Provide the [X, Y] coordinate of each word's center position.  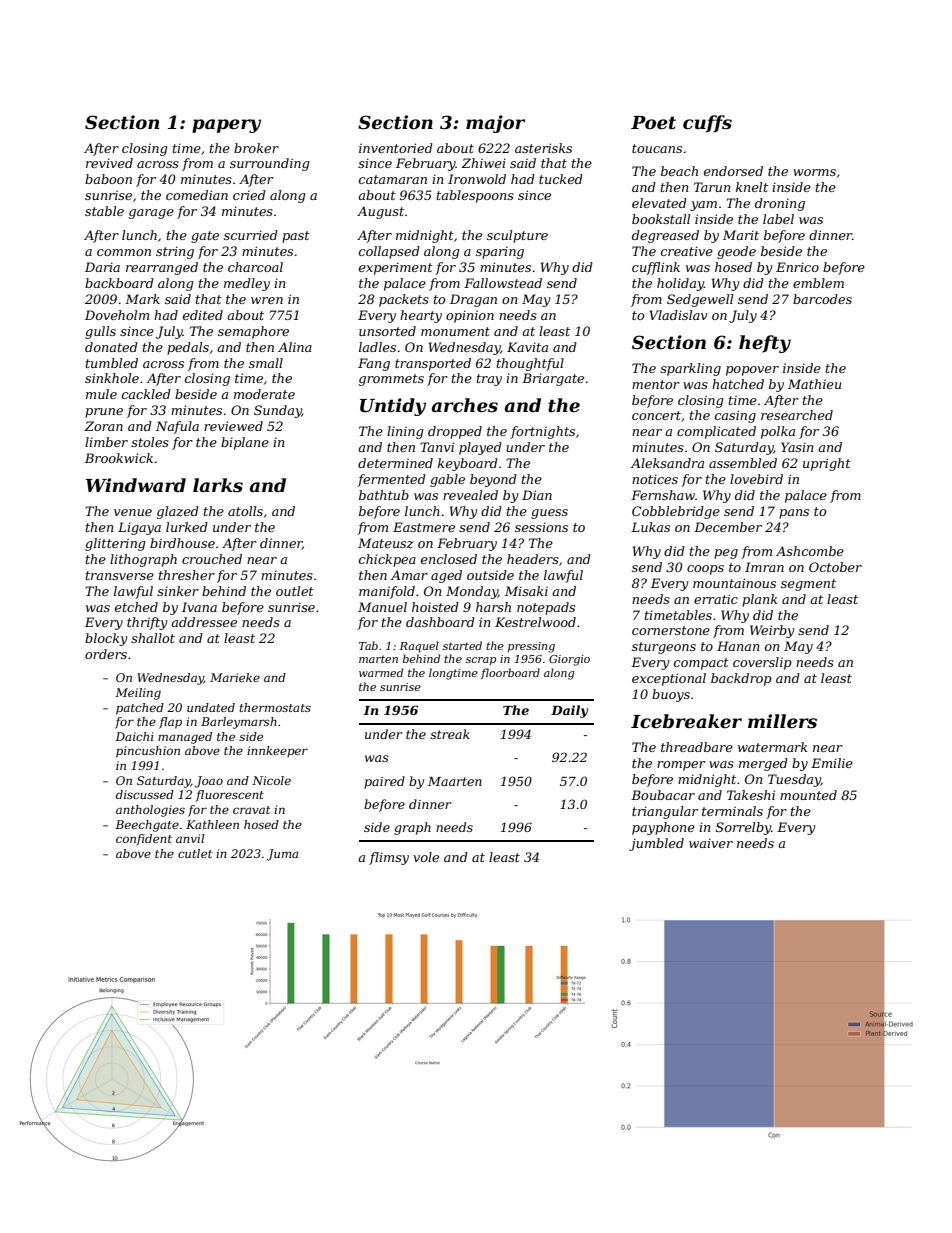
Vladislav [679, 315]
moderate [264, 394]
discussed [145, 794]
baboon [108, 179]
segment [808, 585]
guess [549, 514]
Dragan [473, 300]
